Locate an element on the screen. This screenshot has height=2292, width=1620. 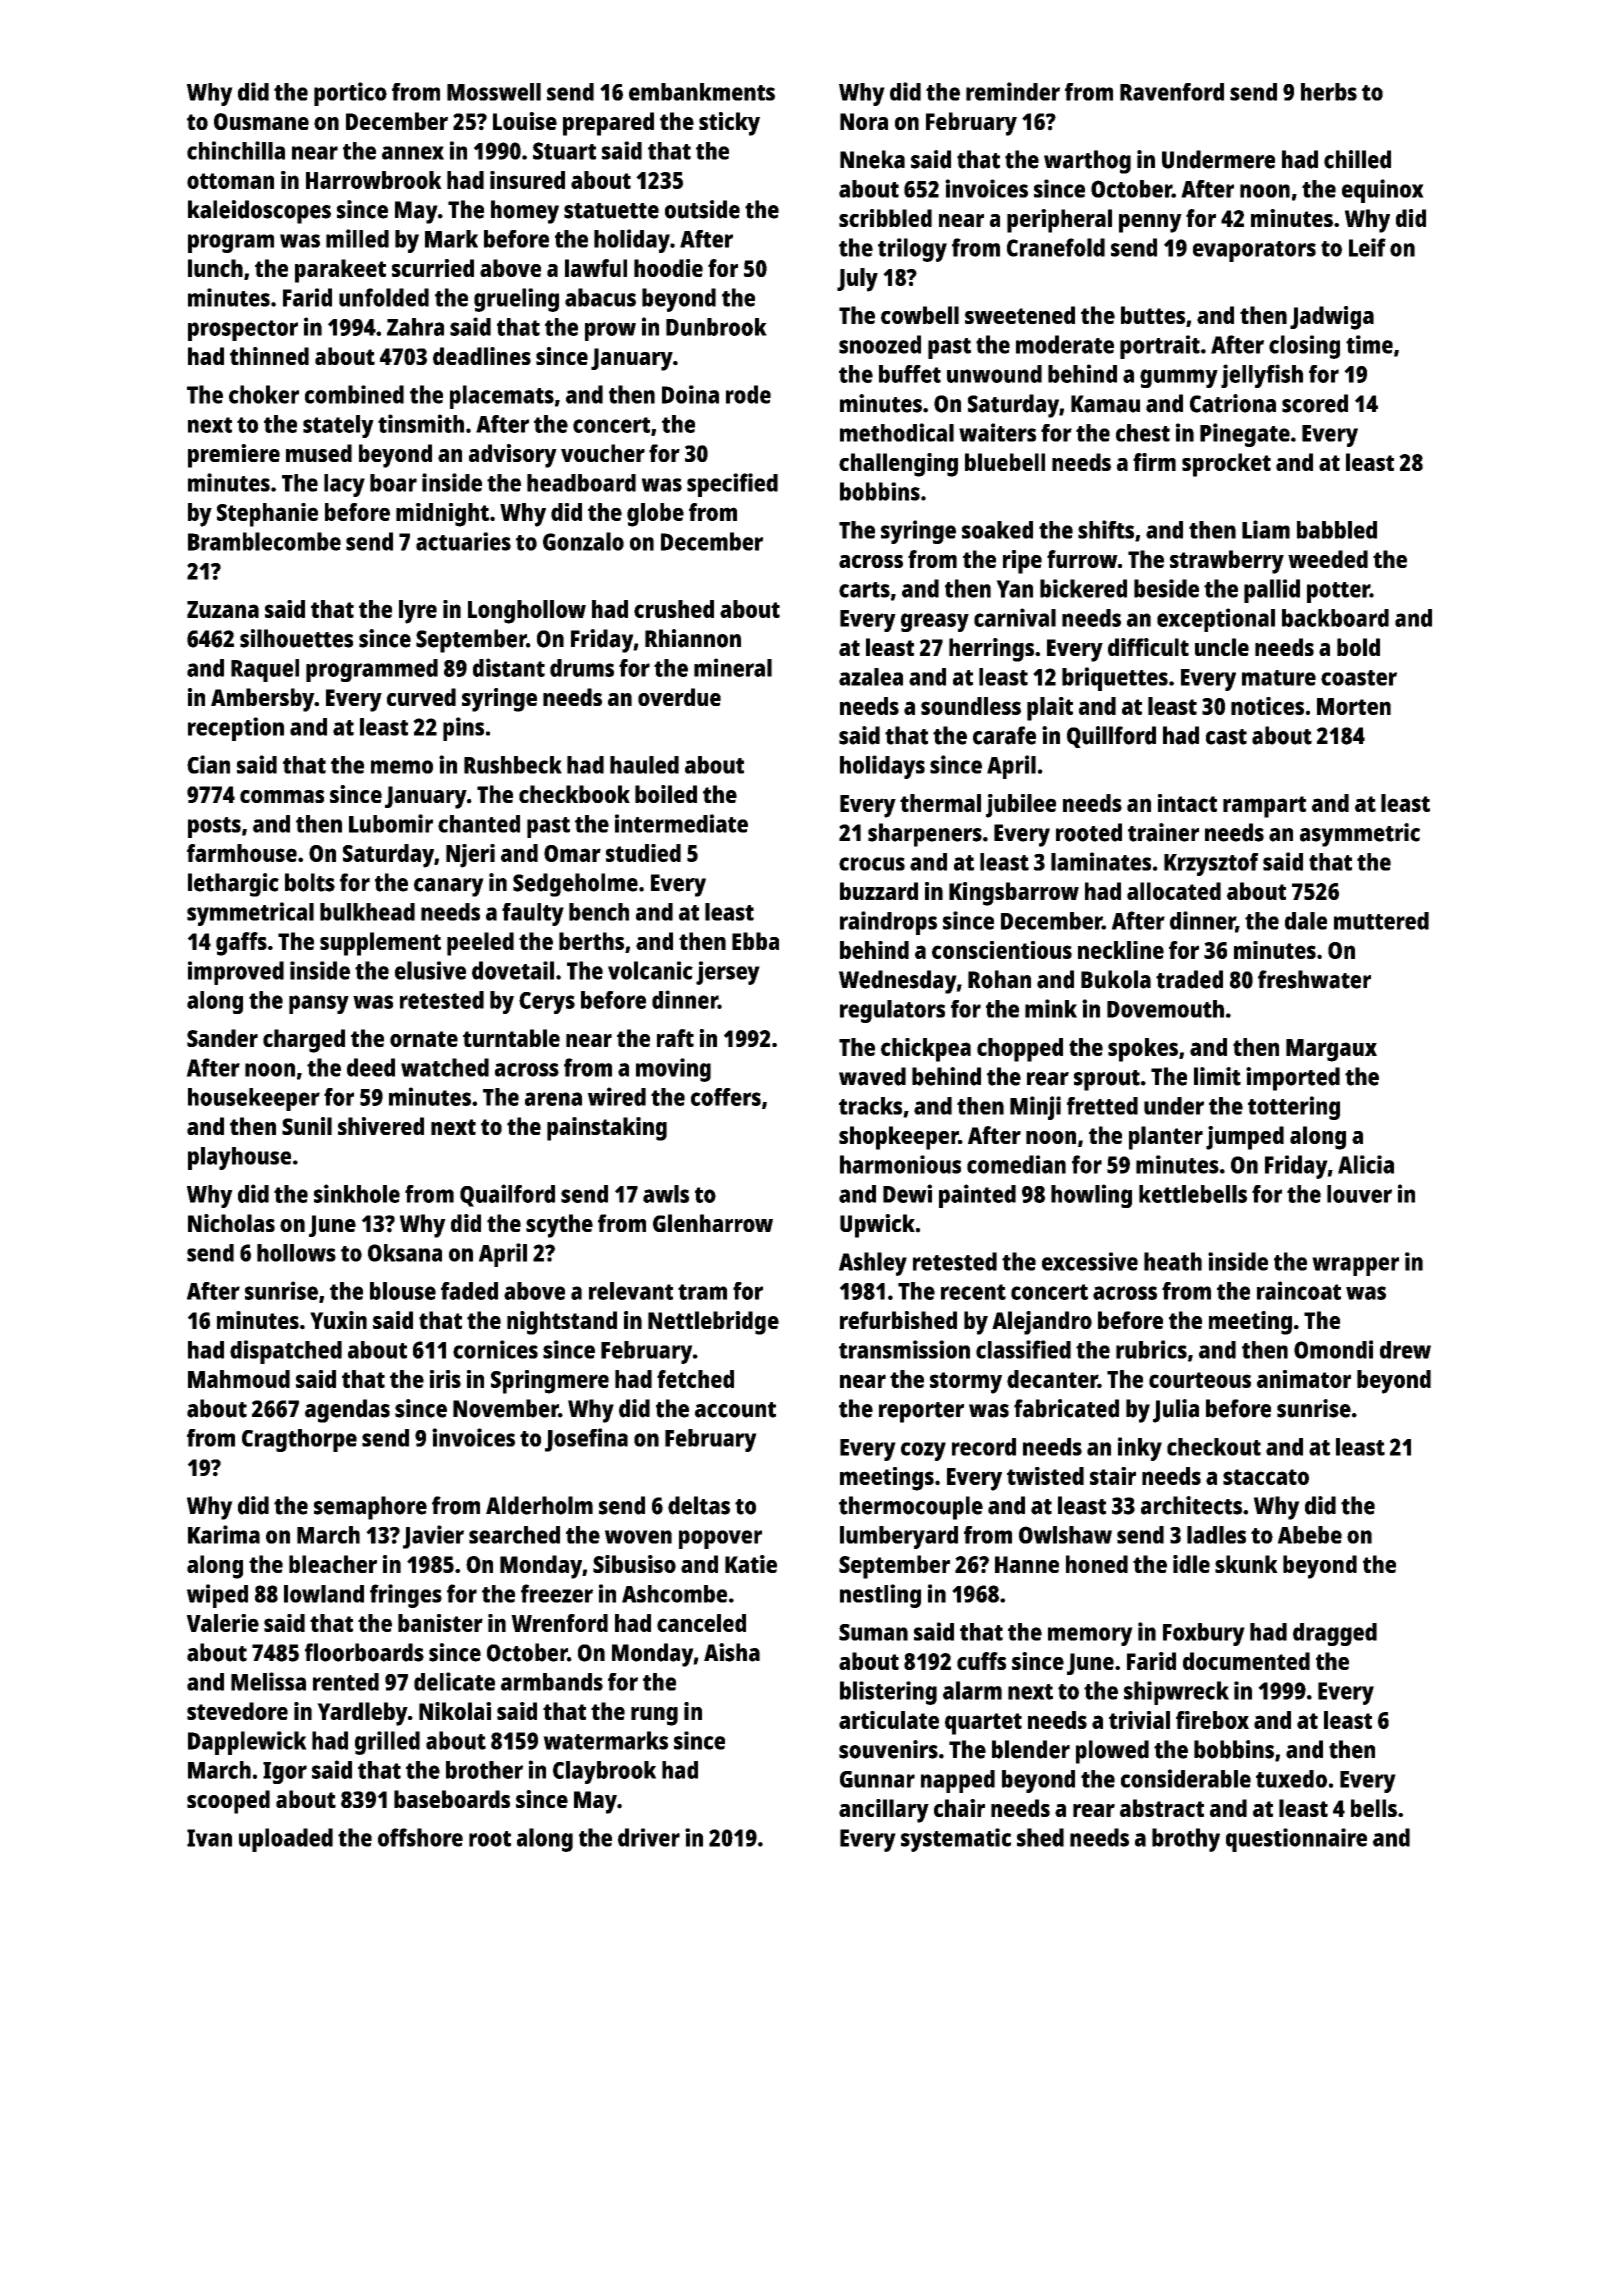
Lubomir is located at coordinates (391, 823).
